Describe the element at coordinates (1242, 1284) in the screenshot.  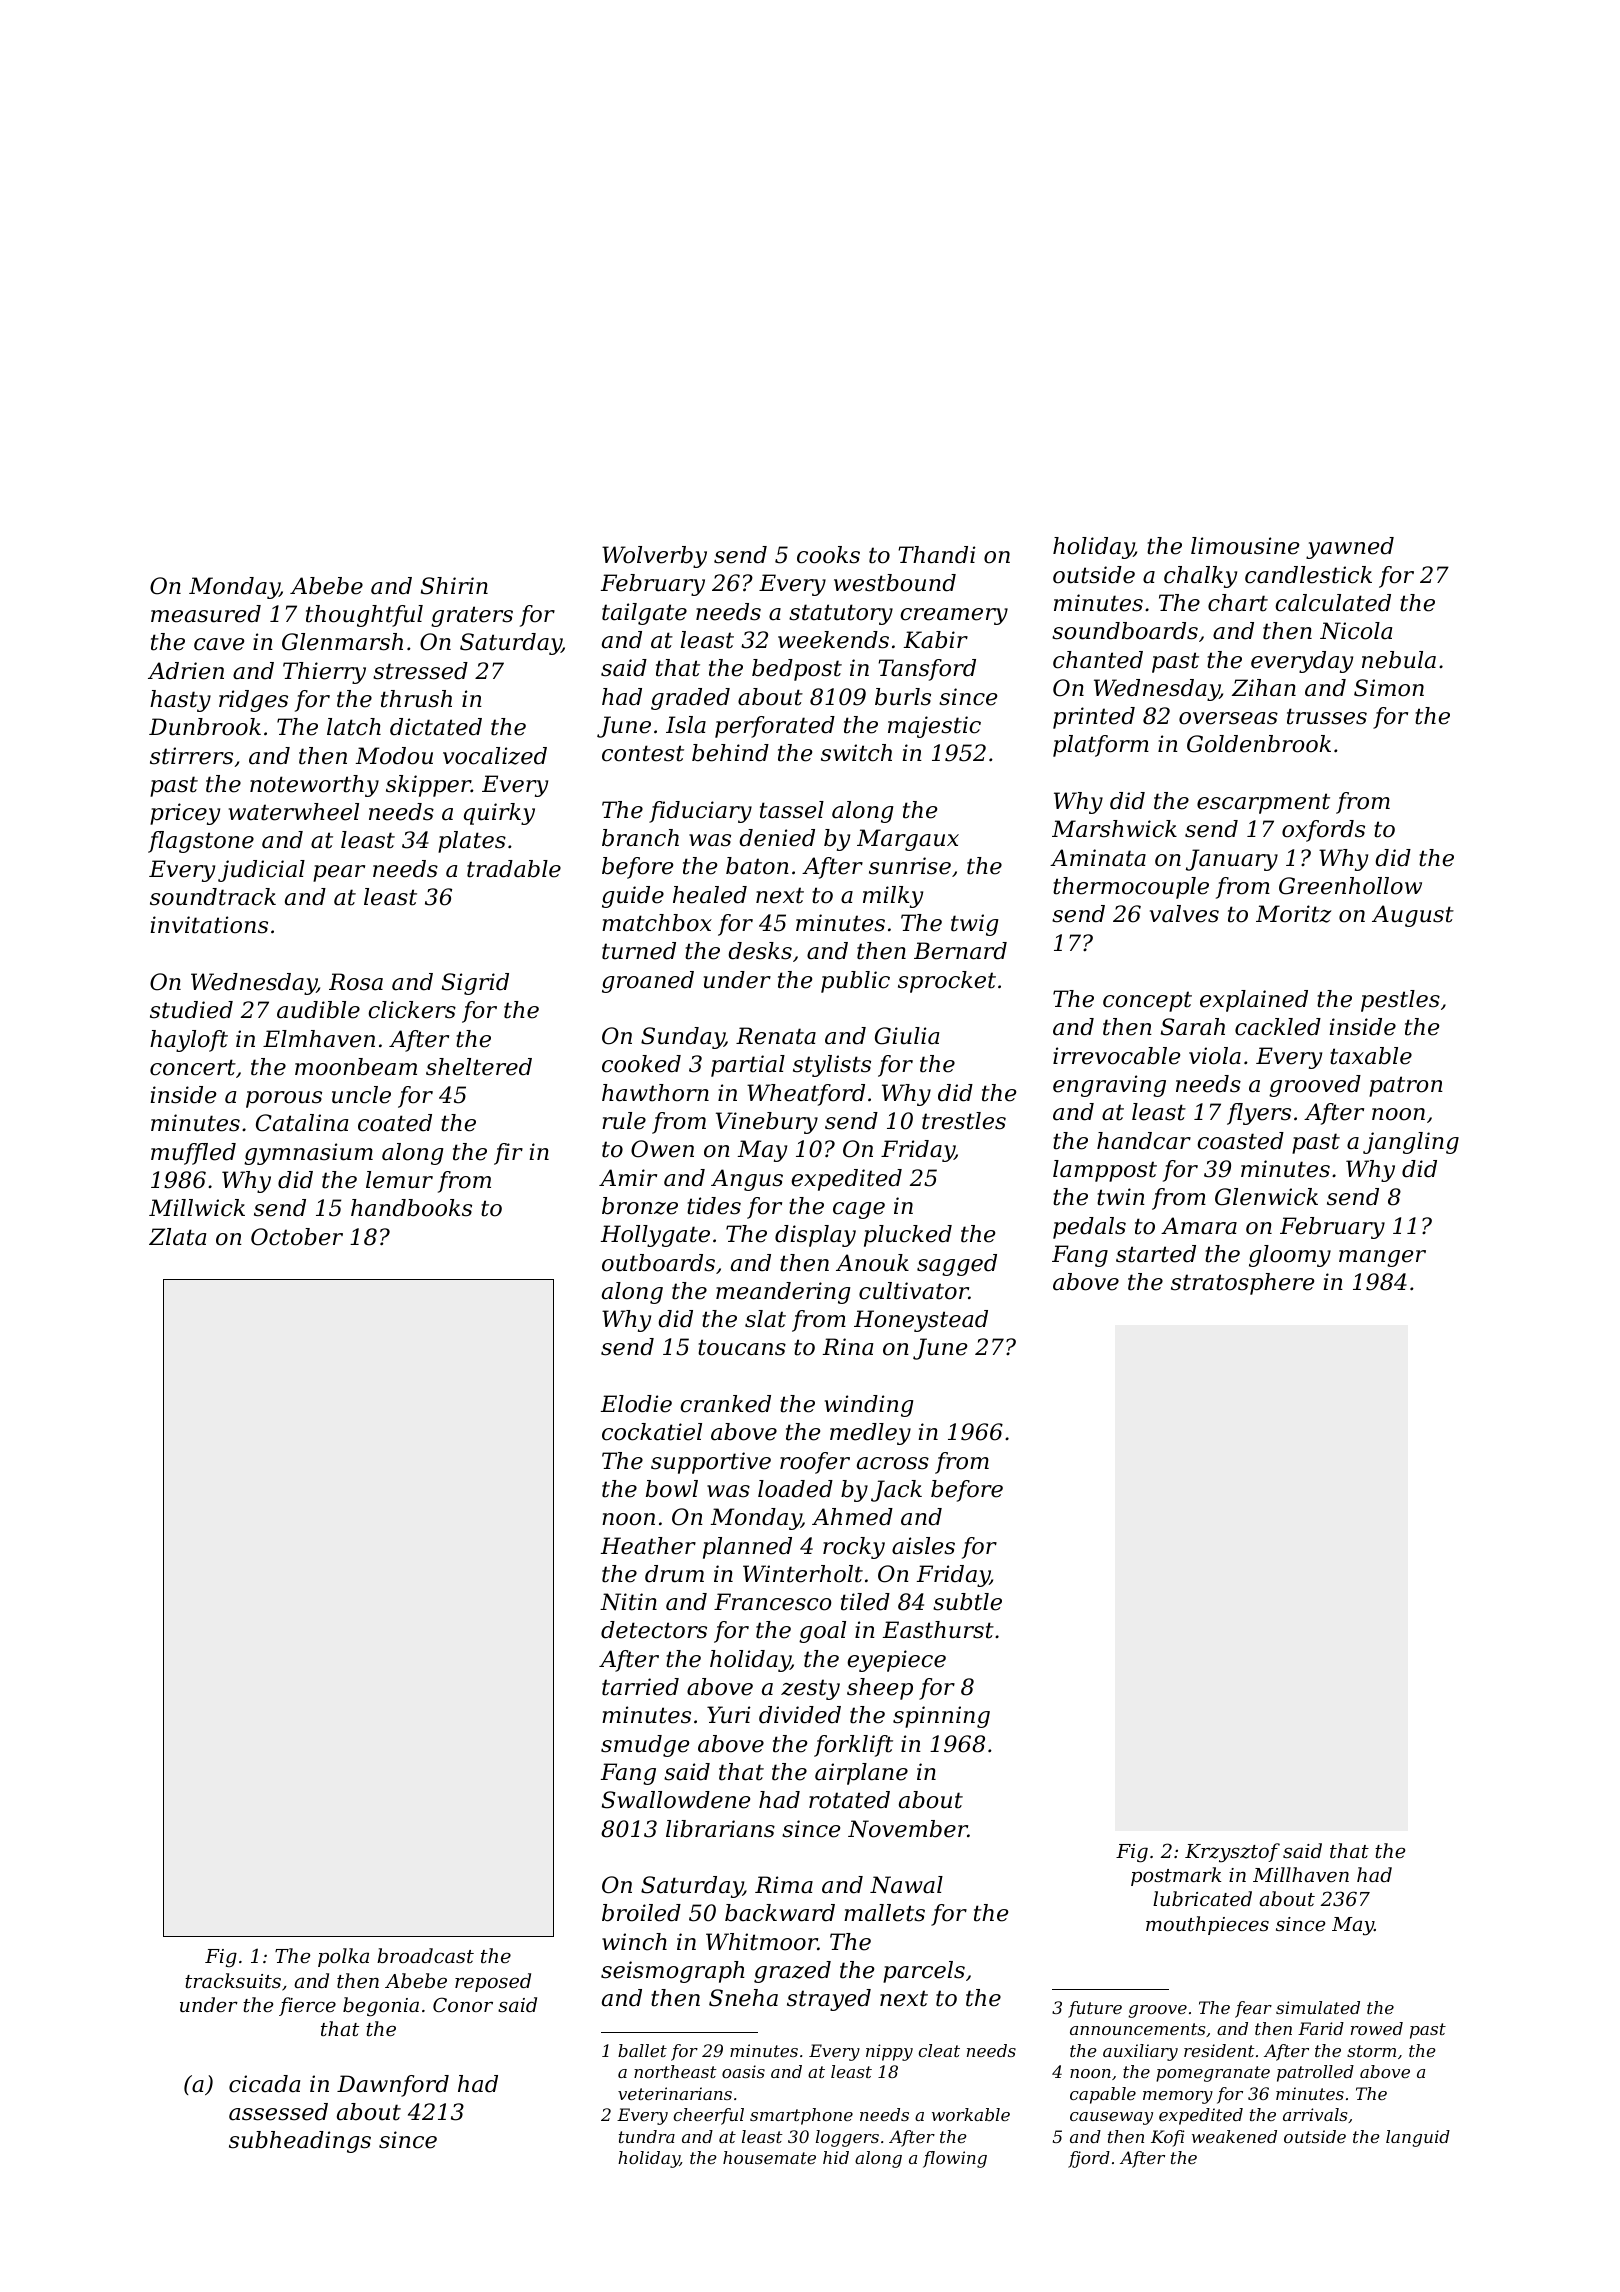
I see `stratosphere` at that location.
